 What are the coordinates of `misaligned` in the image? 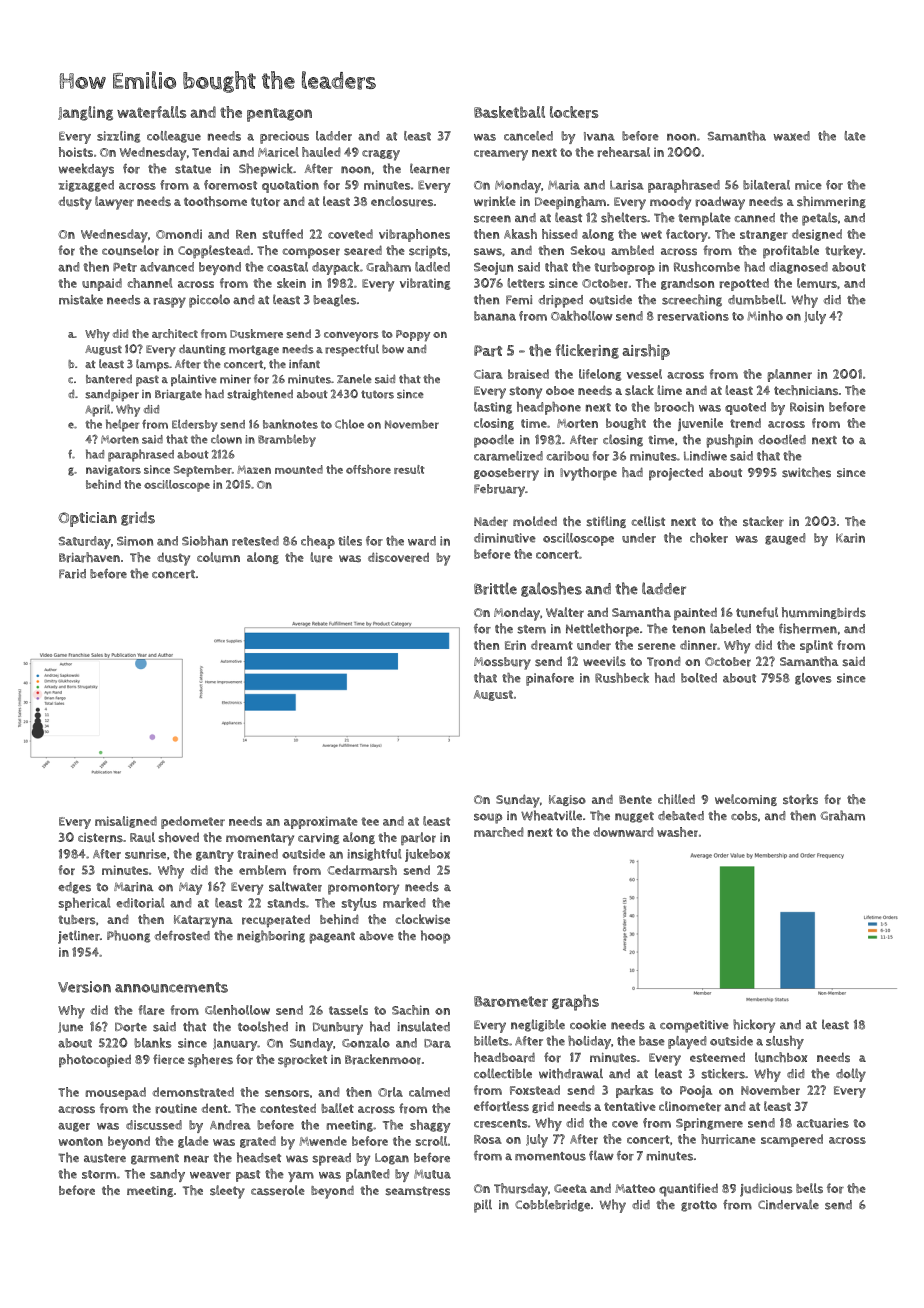 It's located at (126, 822).
